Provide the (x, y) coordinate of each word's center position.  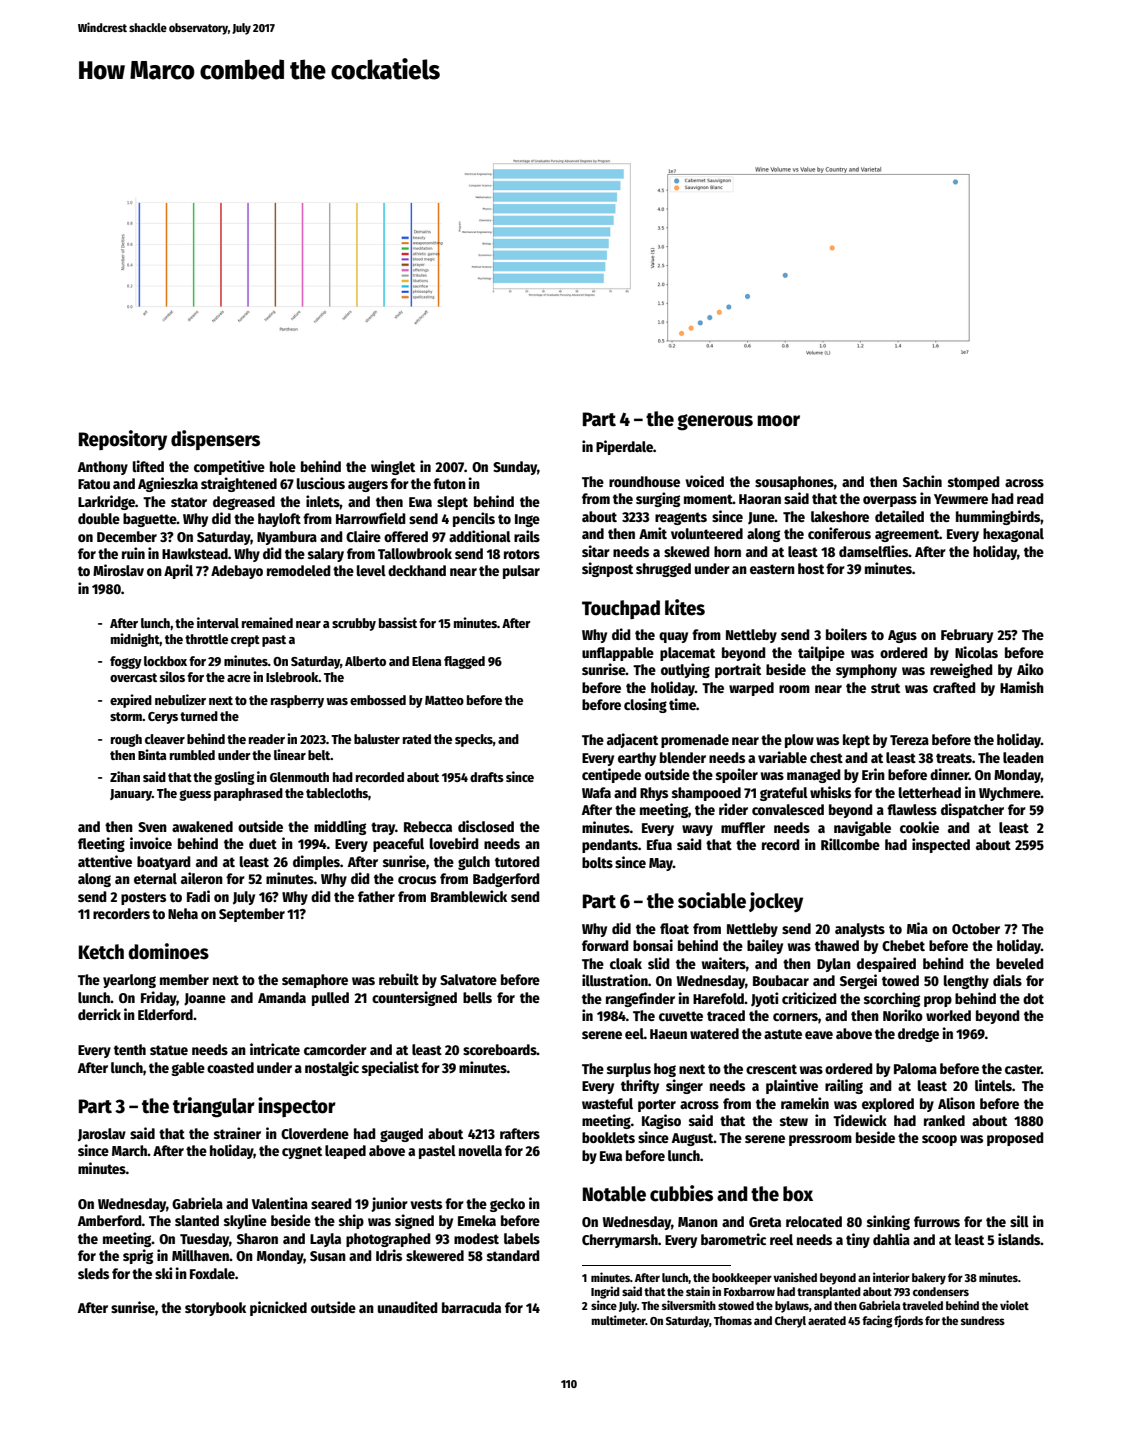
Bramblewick (469, 896)
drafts (487, 777)
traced (726, 1015)
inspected (941, 845)
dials (1007, 980)
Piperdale (624, 447)
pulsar (521, 572)
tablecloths (337, 793)
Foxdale (212, 1273)
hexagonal (1013, 535)
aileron (202, 878)
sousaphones (794, 483)
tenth (130, 1049)
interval (218, 622)
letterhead (930, 792)
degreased (244, 503)
